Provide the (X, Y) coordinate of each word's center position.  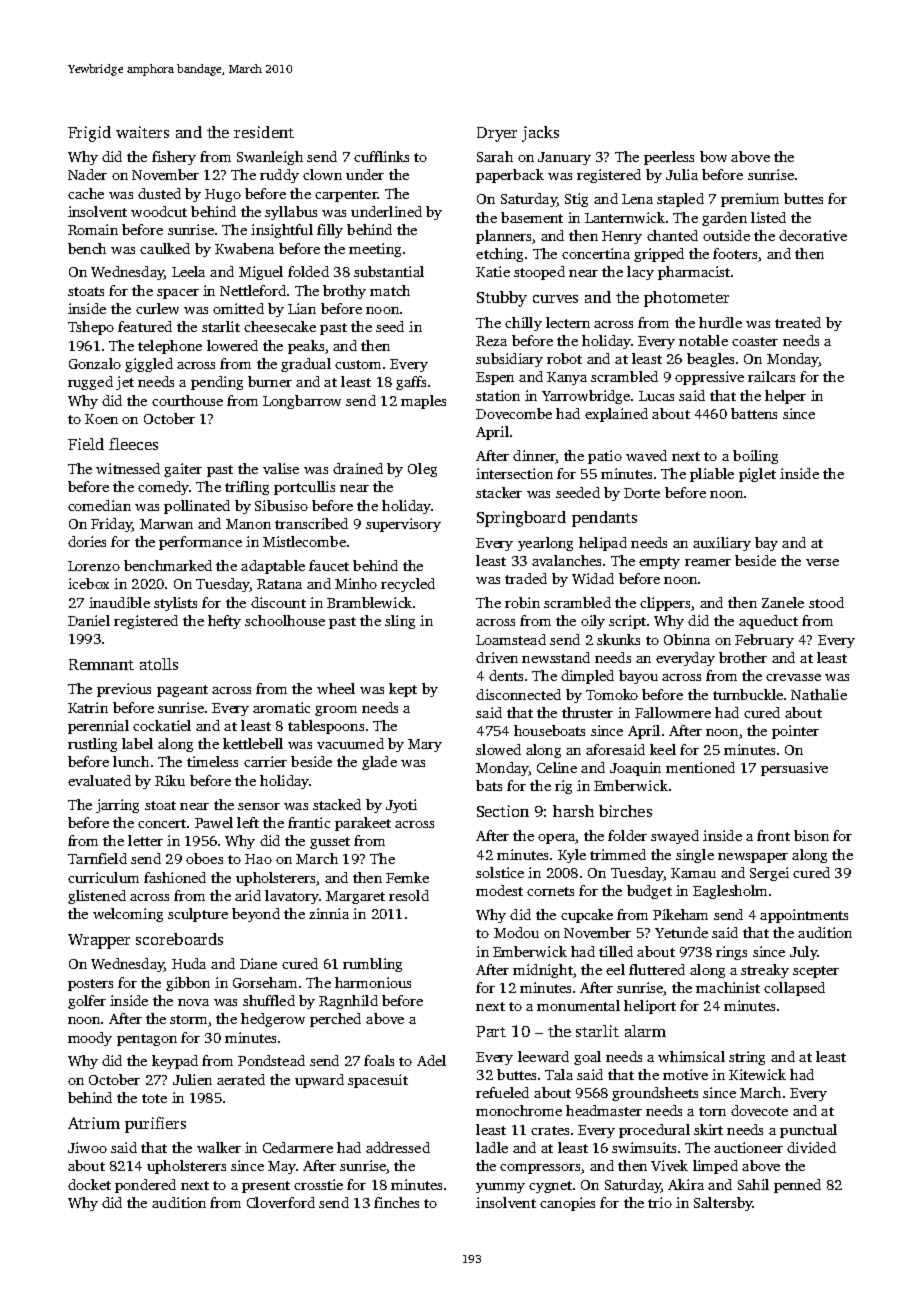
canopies (567, 1204)
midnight (543, 971)
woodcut (159, 211)
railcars (771, 376)
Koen (101, 419)
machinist (728, 987)
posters (90, 985)
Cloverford (281, 1202)
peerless (669, 158)
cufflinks (381, 156)
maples (423, 402)
